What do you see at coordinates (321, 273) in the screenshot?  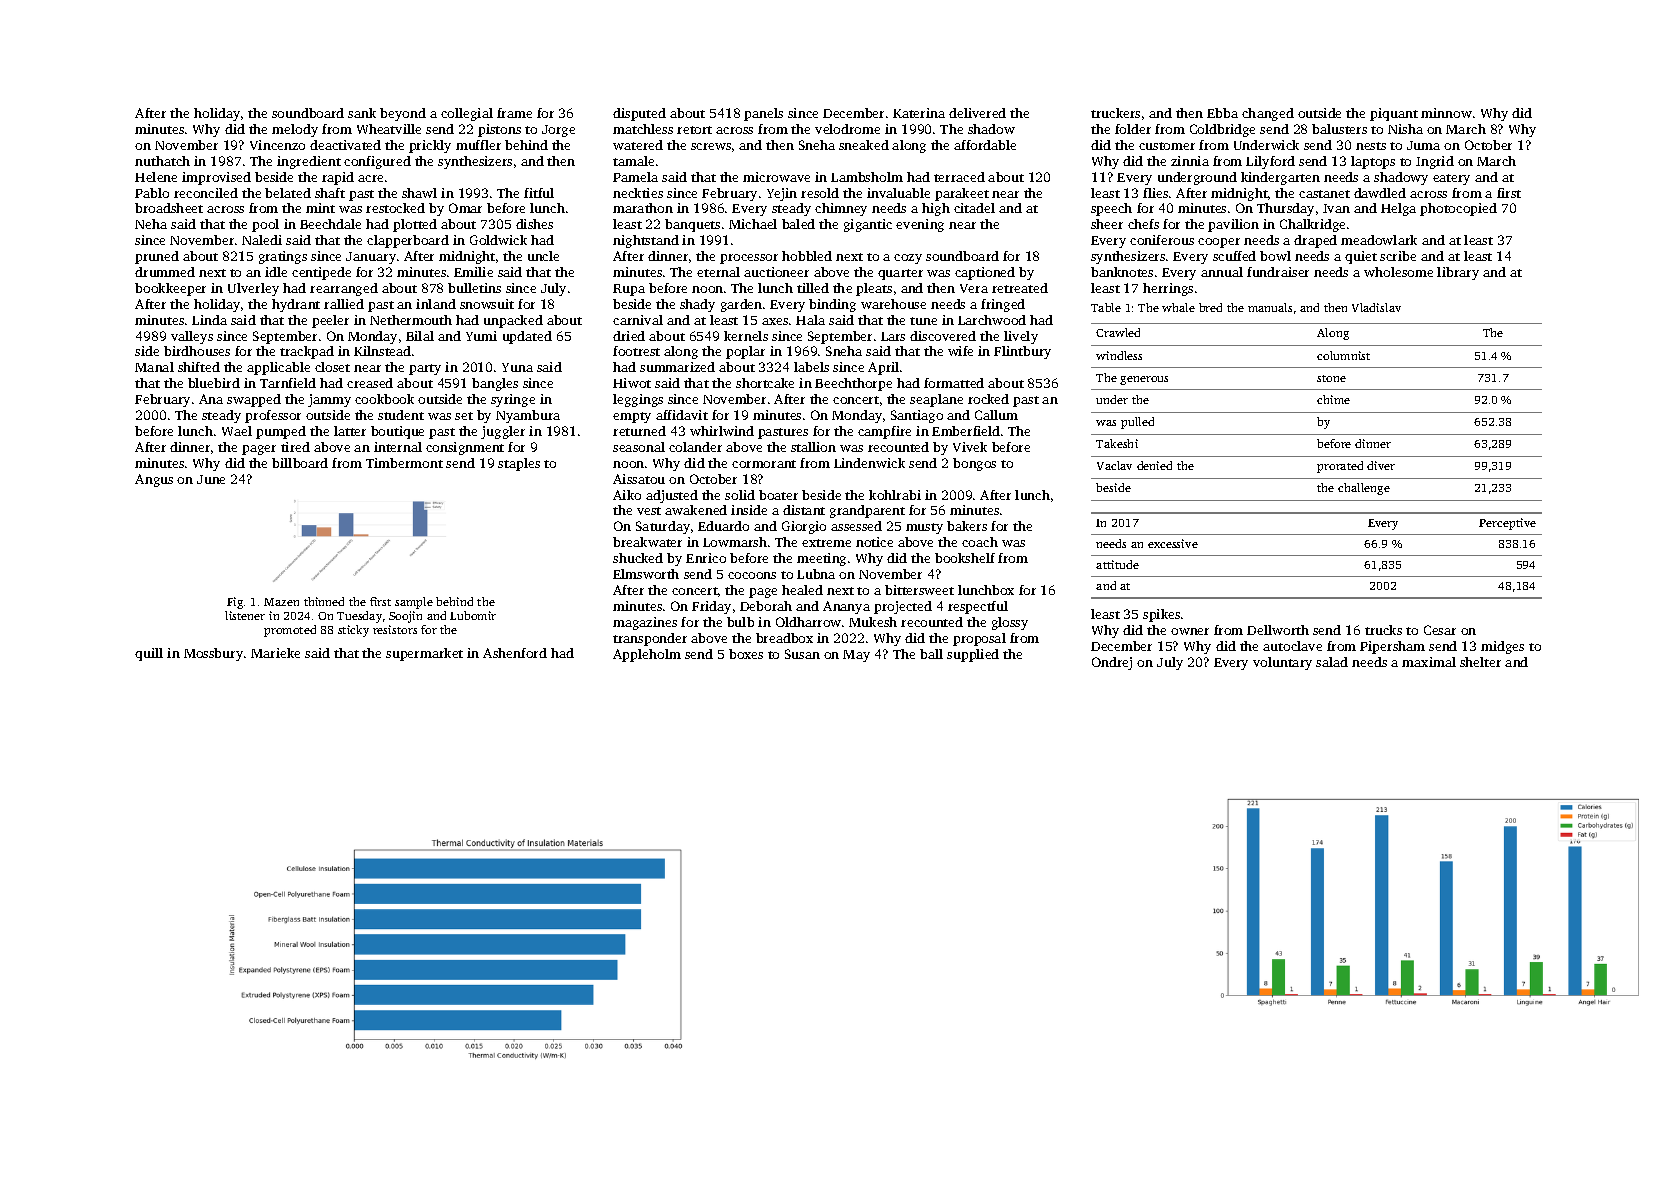 I see `centipede` at bounding box center [321, 273].
